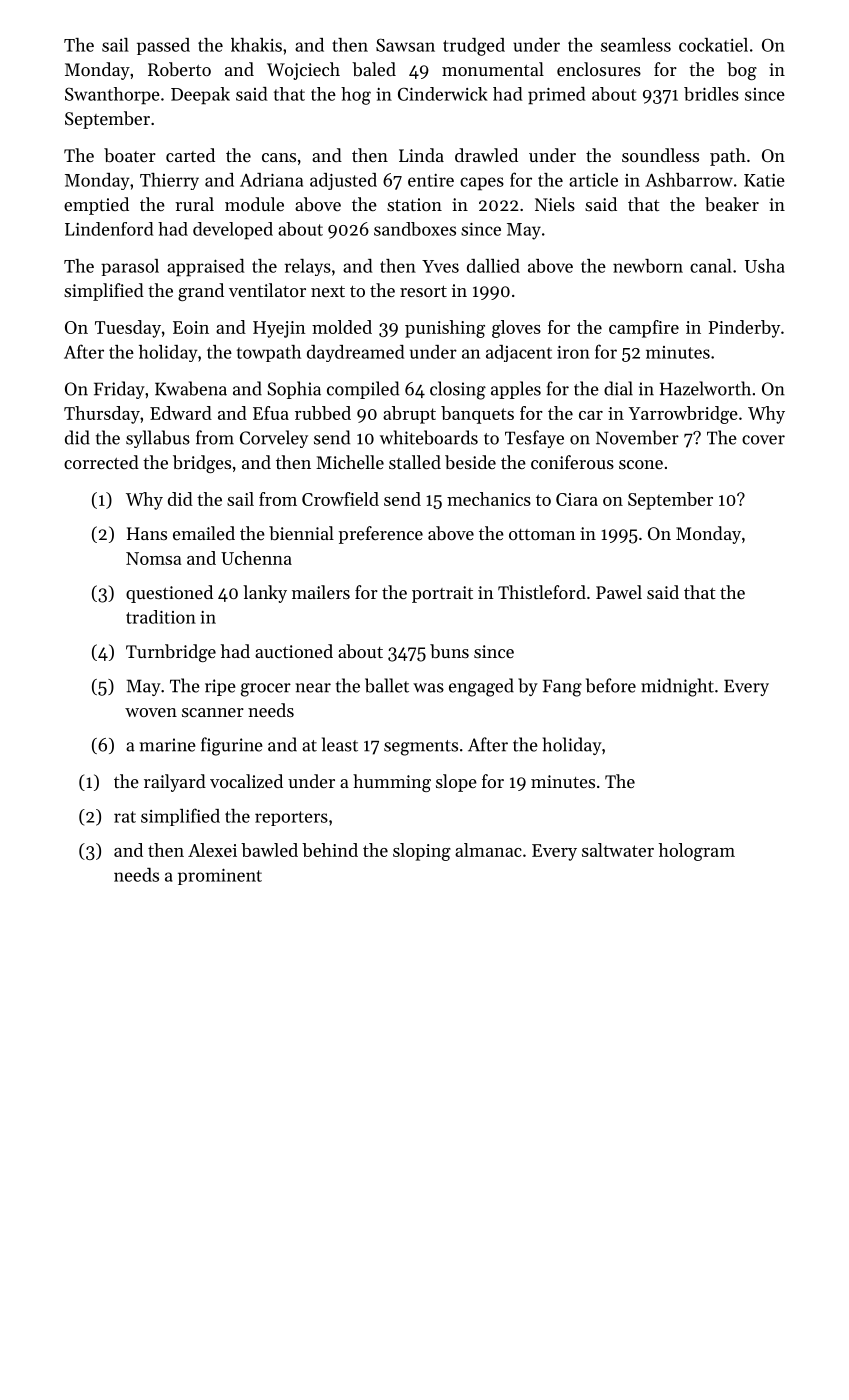  What do you see at coordinates (732, 204) in the page?
I see `beaker` at bounding box center [732, 204].
